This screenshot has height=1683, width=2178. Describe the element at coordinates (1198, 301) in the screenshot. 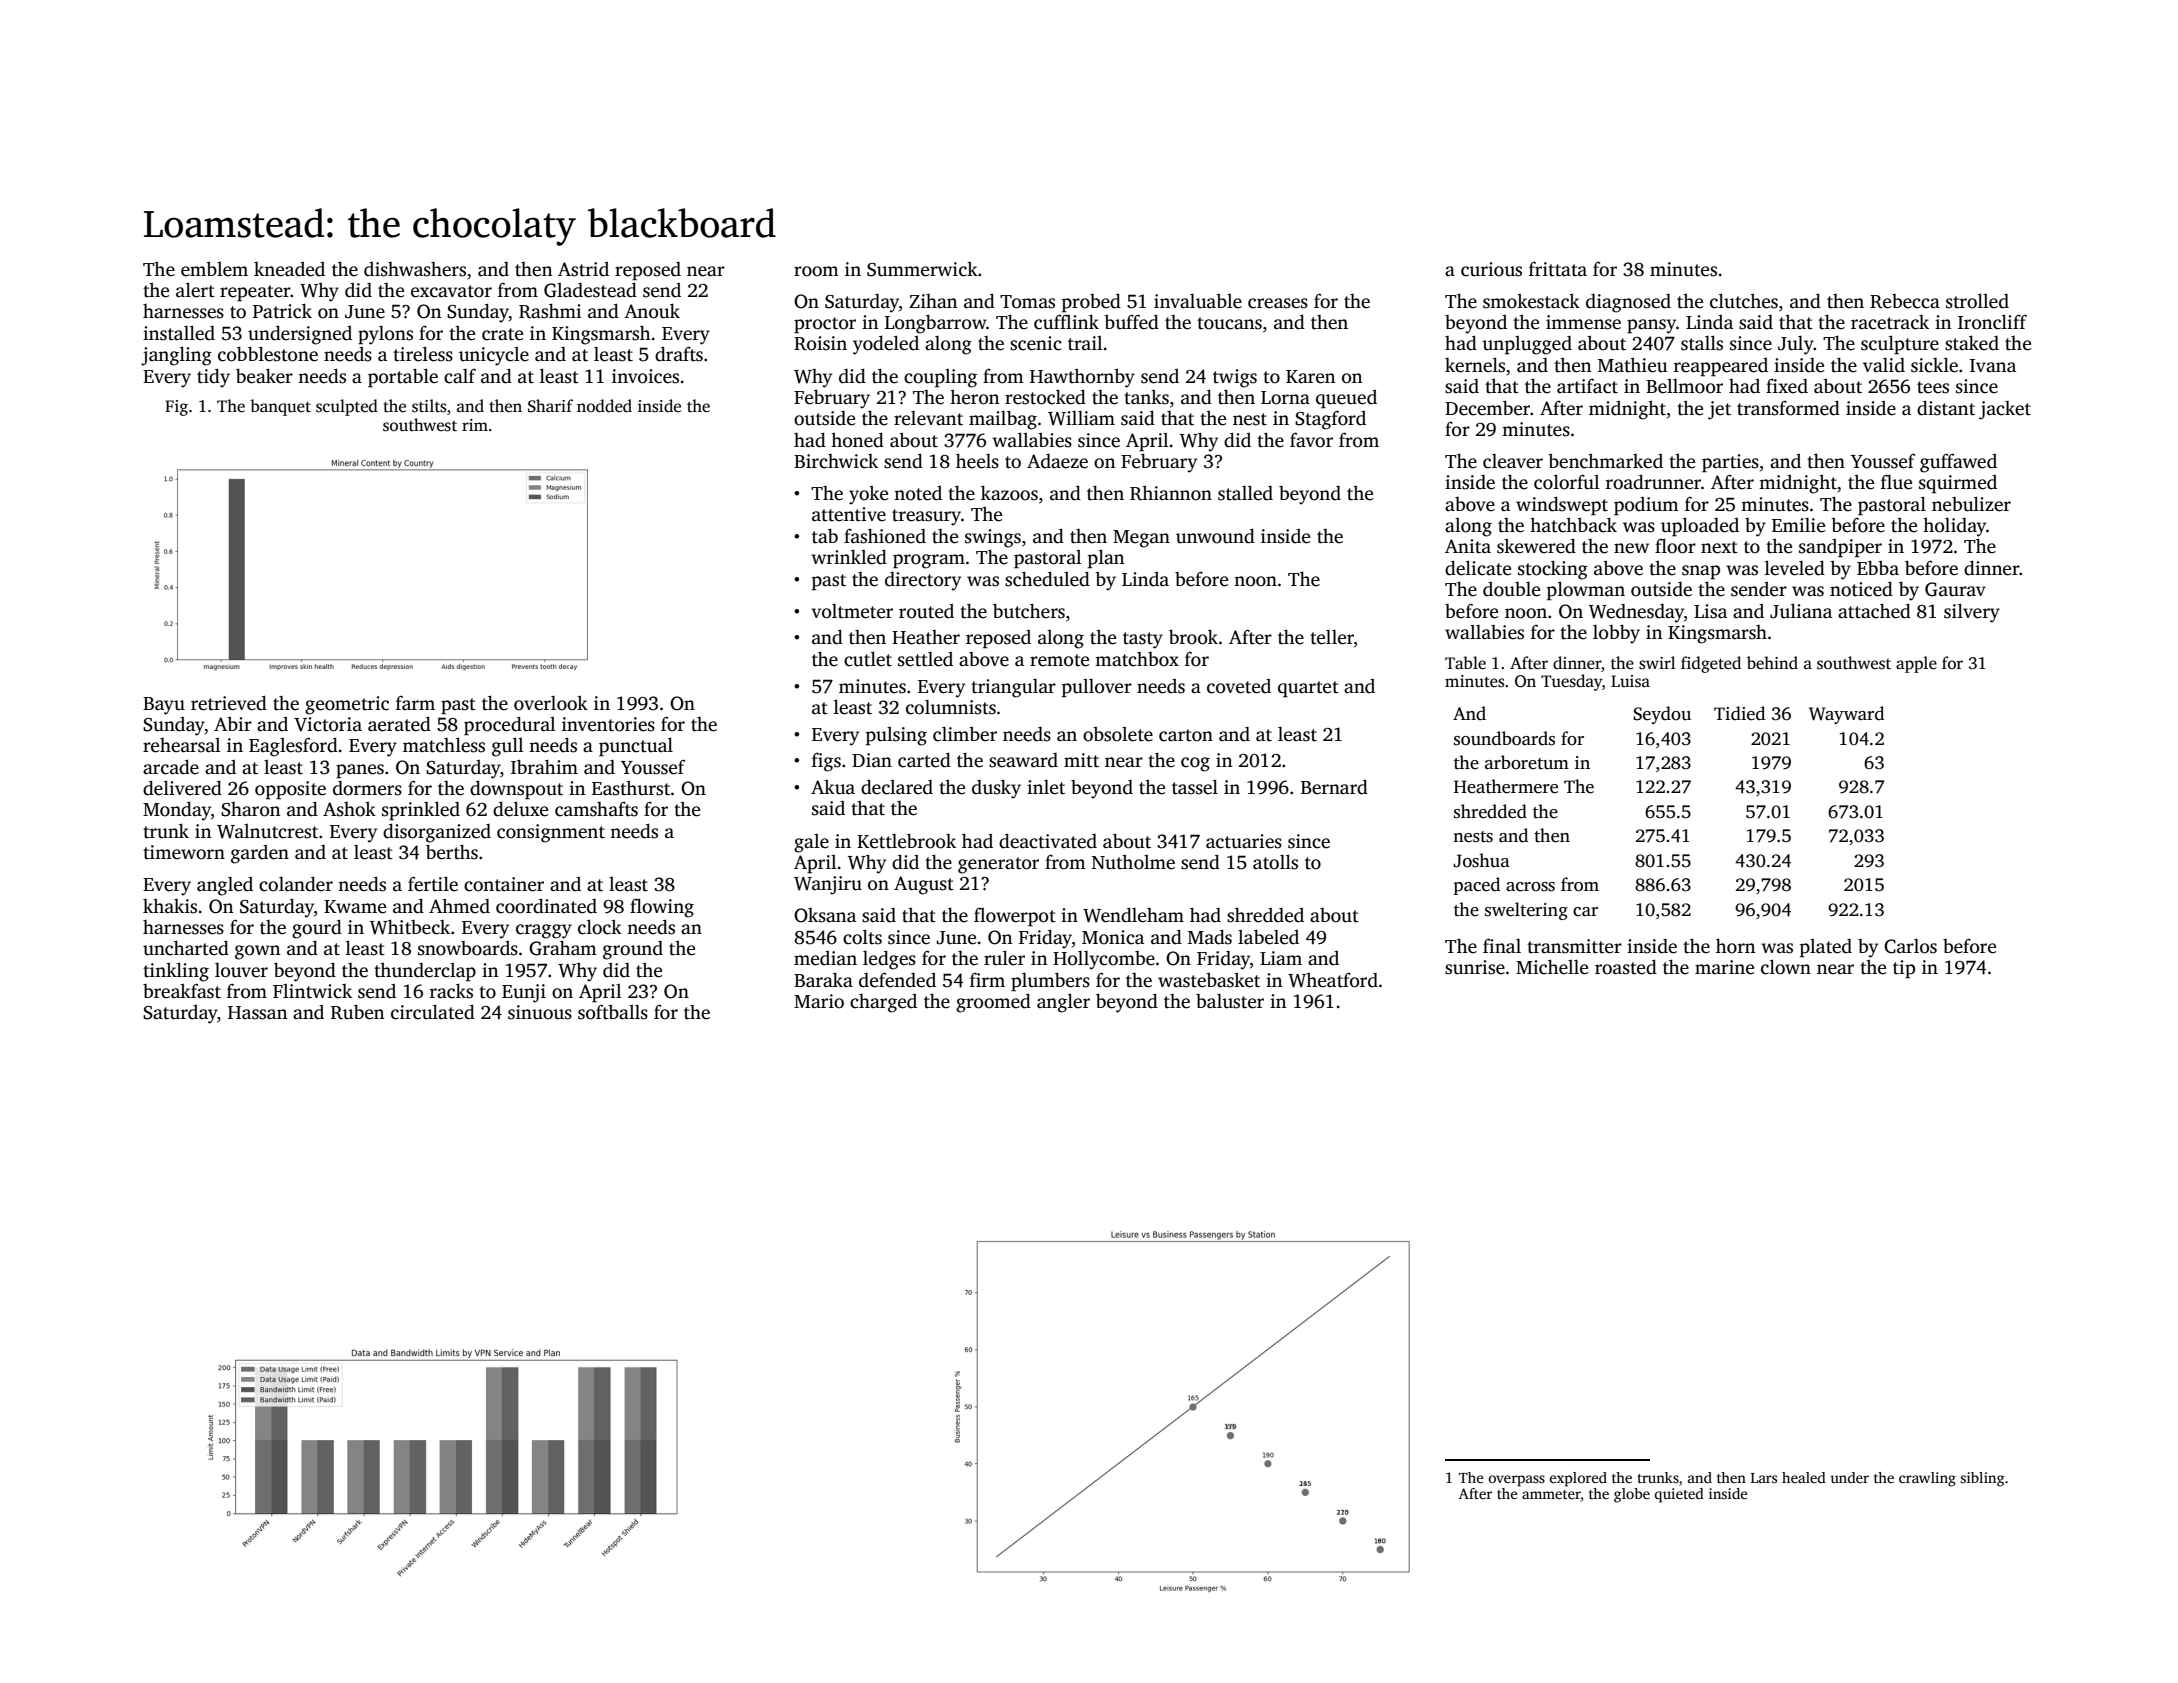

I see `invaluable` at that location.
